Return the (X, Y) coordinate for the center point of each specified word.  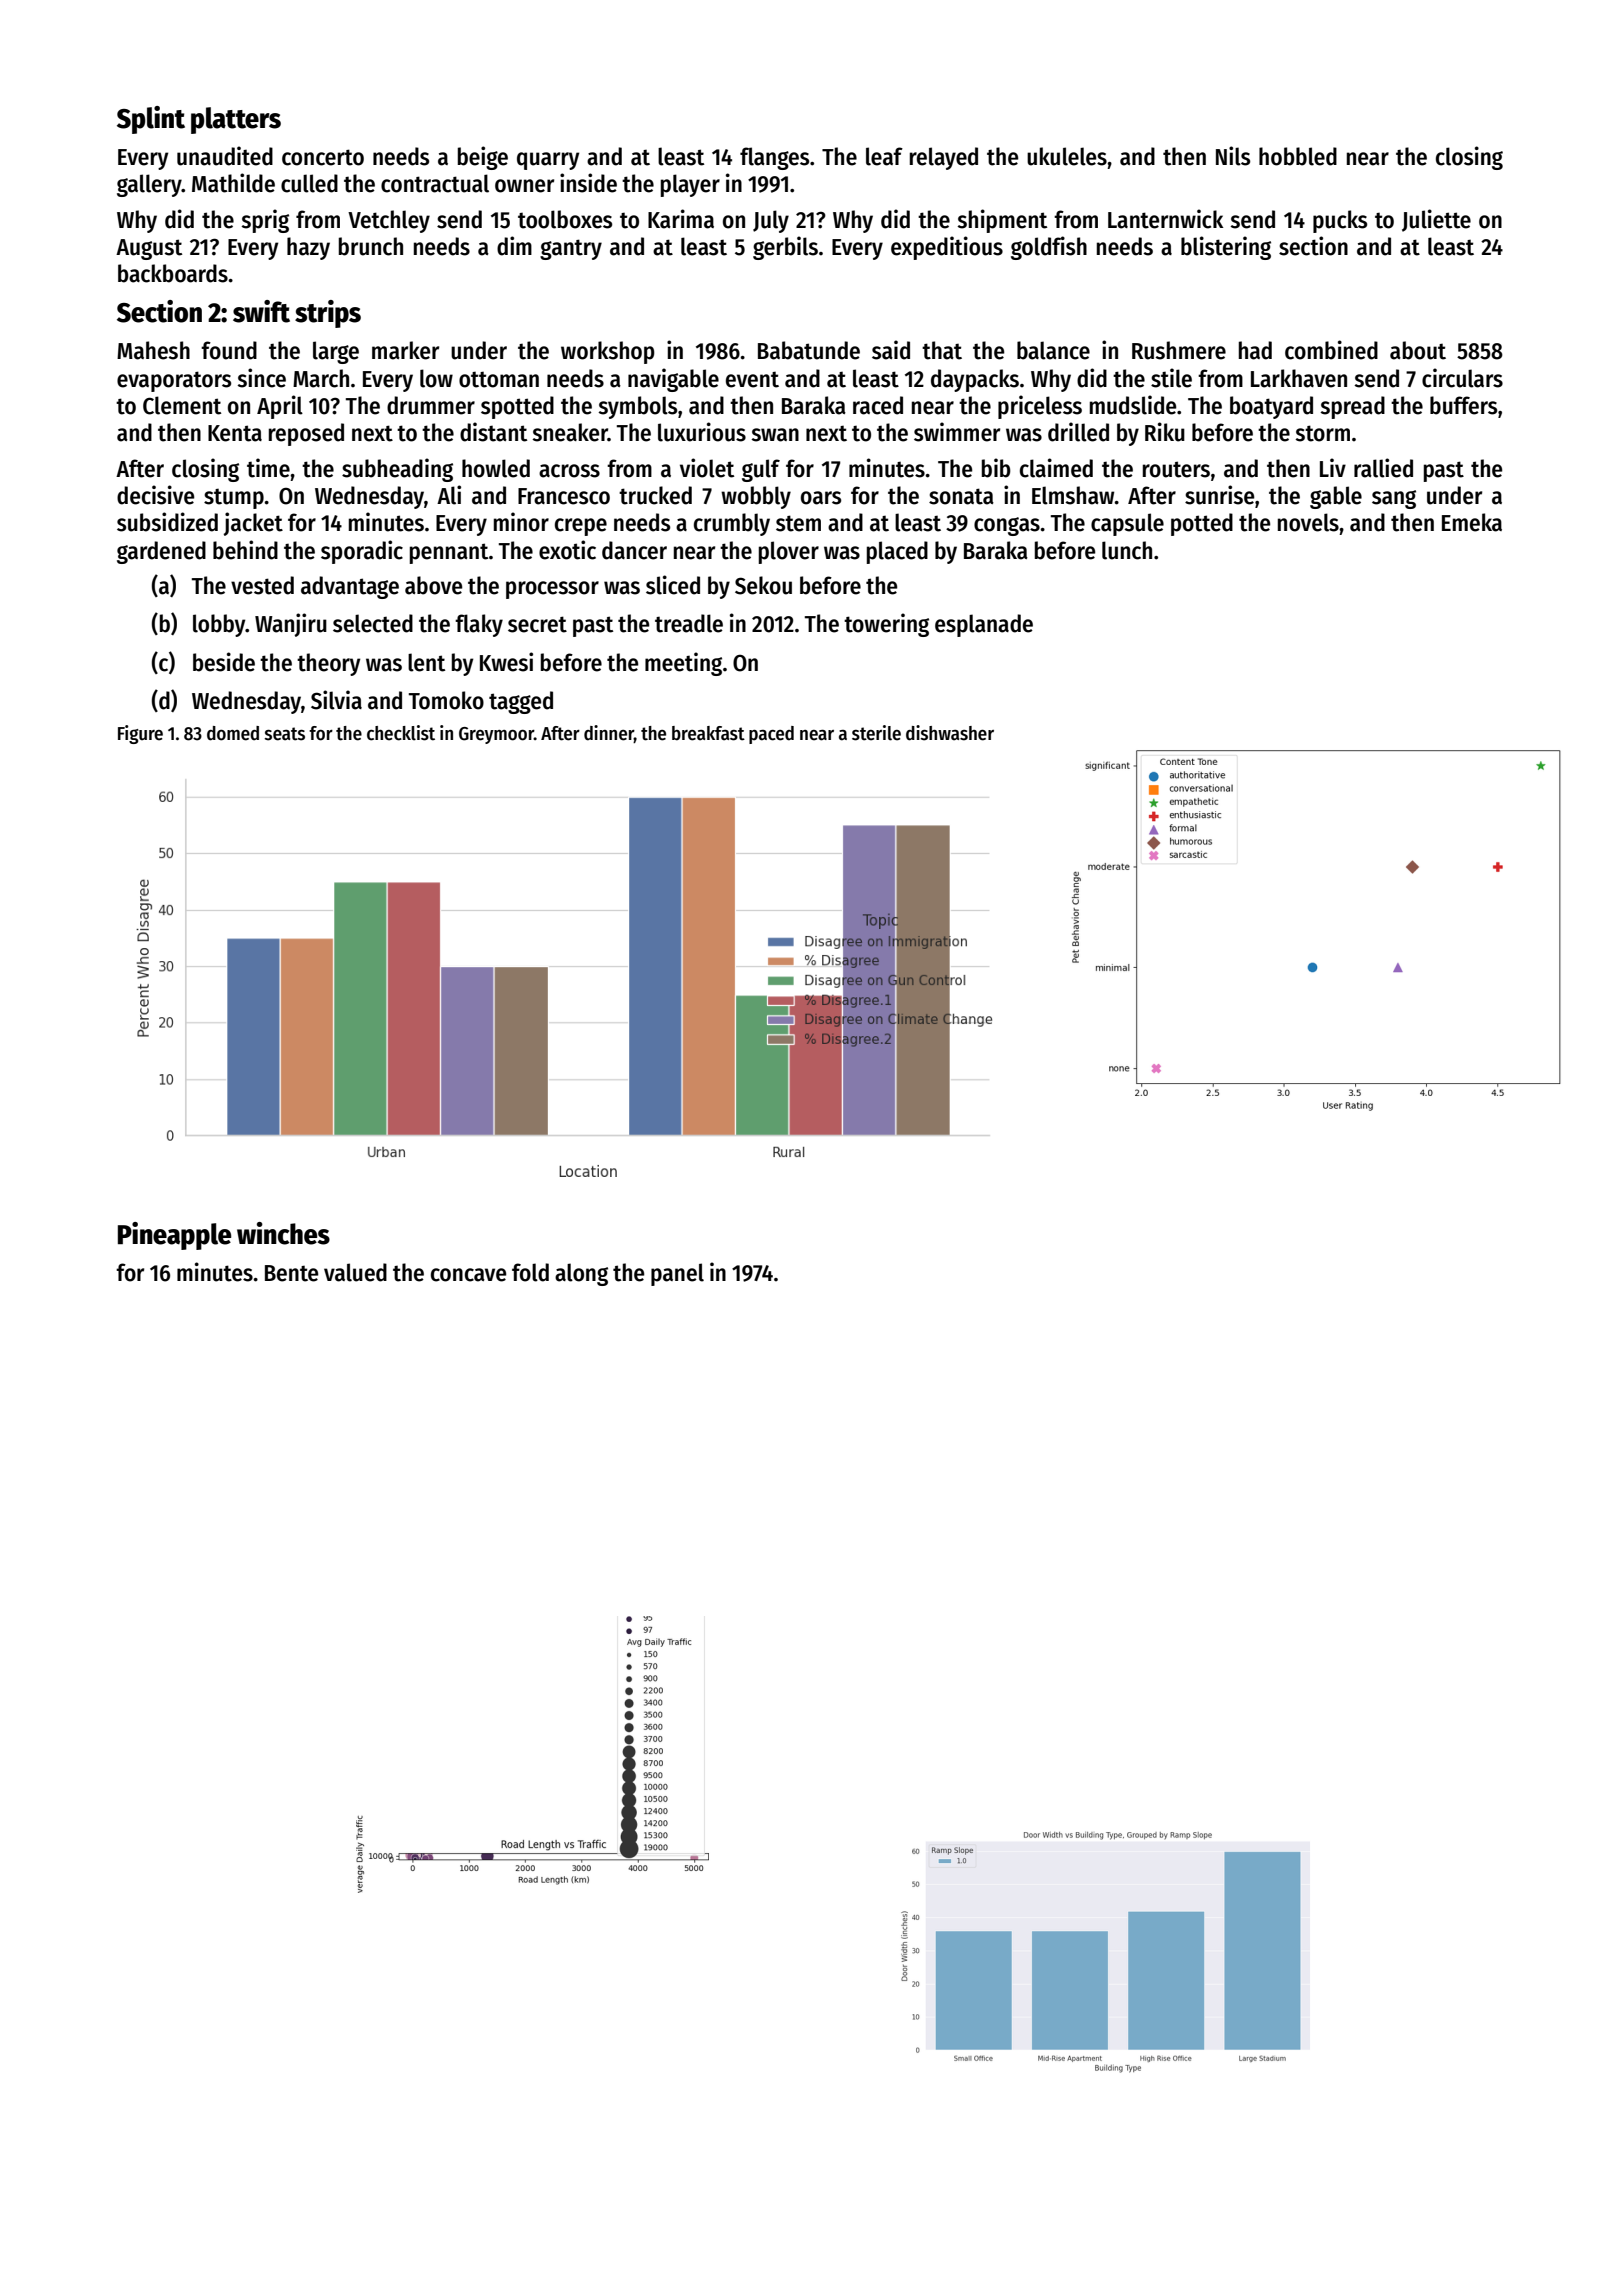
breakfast (708, 733)
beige (483, 158)
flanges (774, 158)
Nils (1233, 156)
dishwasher (950, 733)
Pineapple (174, 1236)
